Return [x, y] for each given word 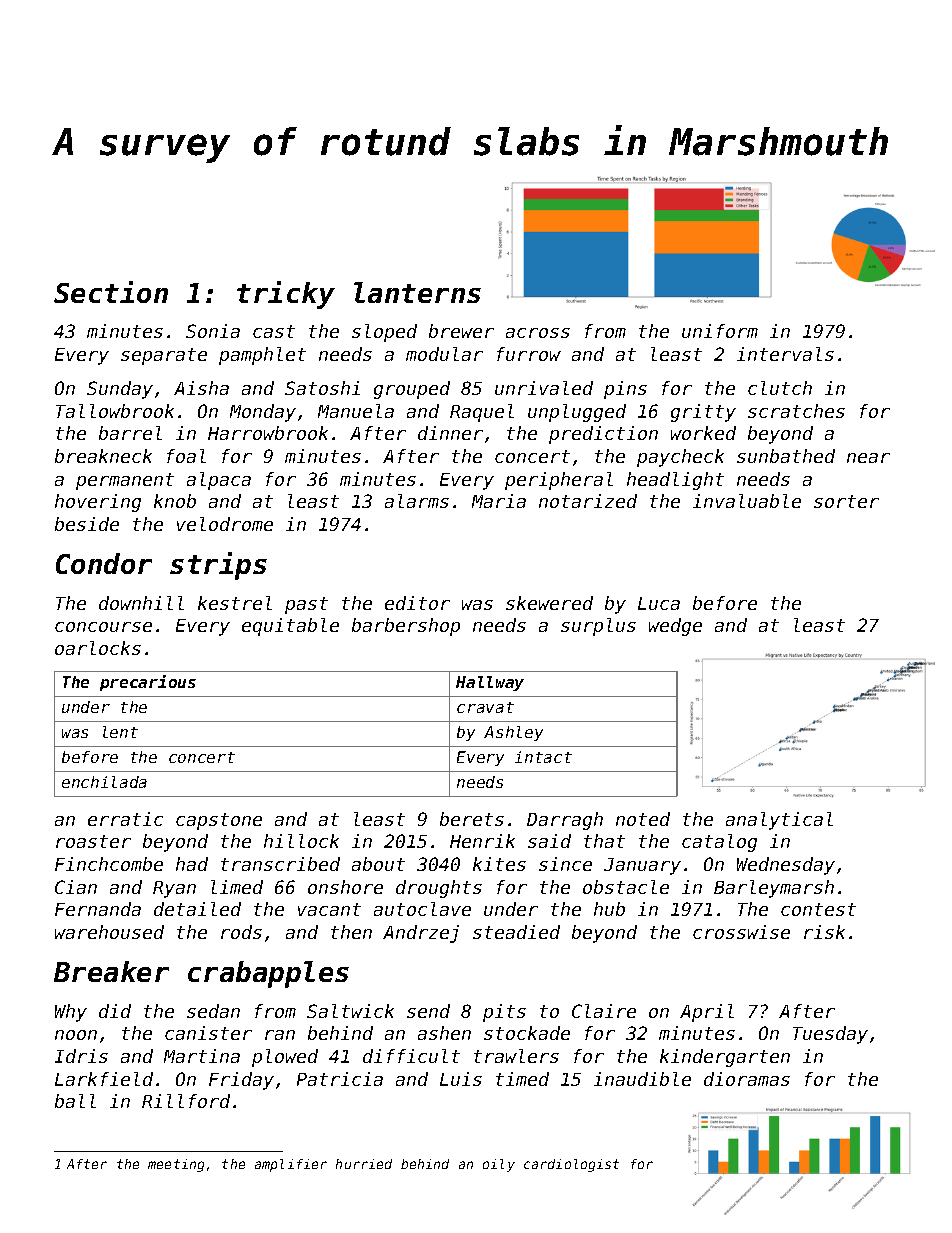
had [192, 864]
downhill [141, 603]
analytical [779, 821]
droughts [439, 889]
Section [111, 292]
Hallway [490, 683]
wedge [675, 627]
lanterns [417, 292]
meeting [176, 1165]
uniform [720, 331]
